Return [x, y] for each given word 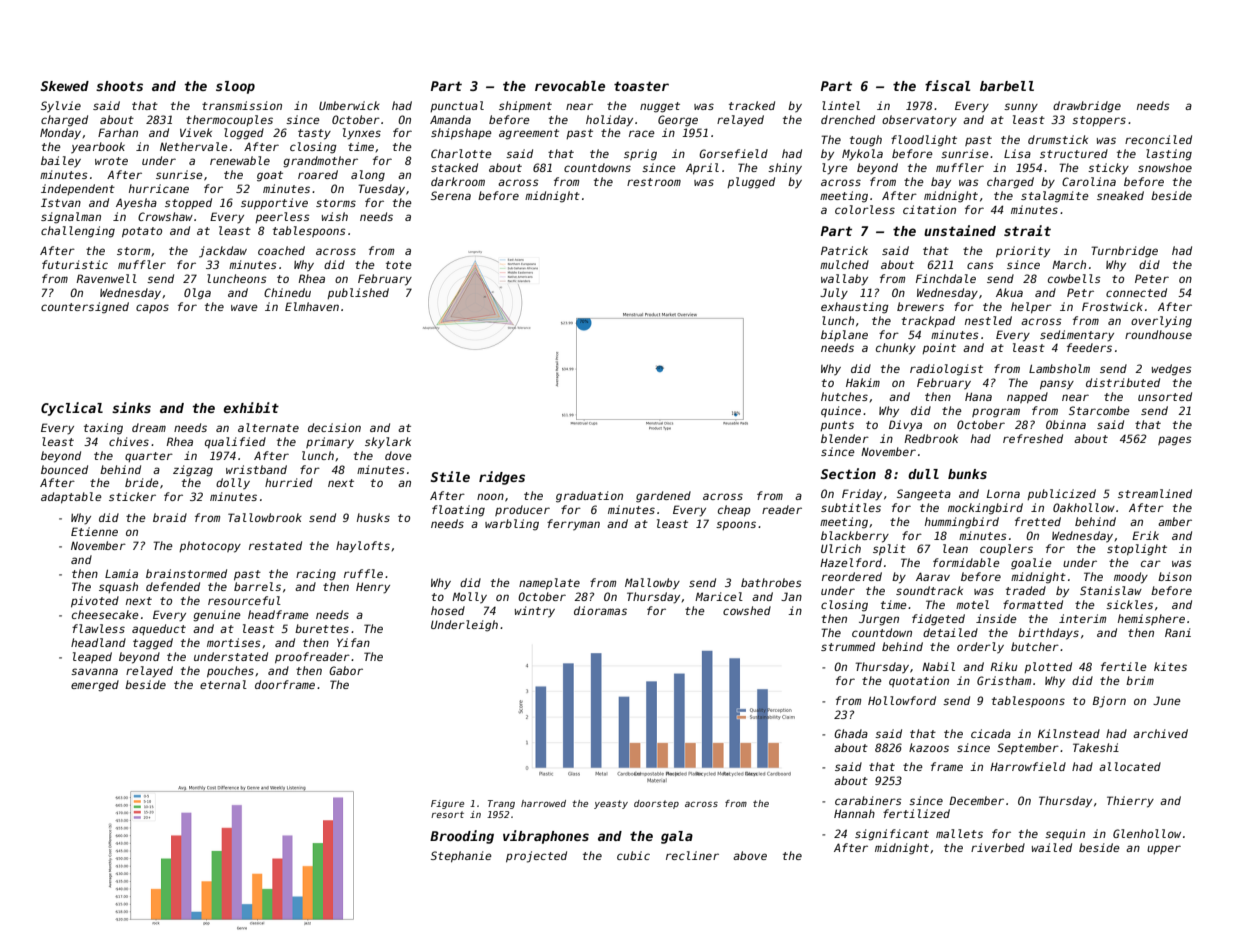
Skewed [65, 86]
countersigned [85, 308]
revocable [570, 86]
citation [929, 209]
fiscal [947, 85]
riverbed [998, 847]
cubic [633, 855]
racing [316, 575]
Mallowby [652, 584]
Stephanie [461, 857]
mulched [844, 264]
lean [955, 548]
